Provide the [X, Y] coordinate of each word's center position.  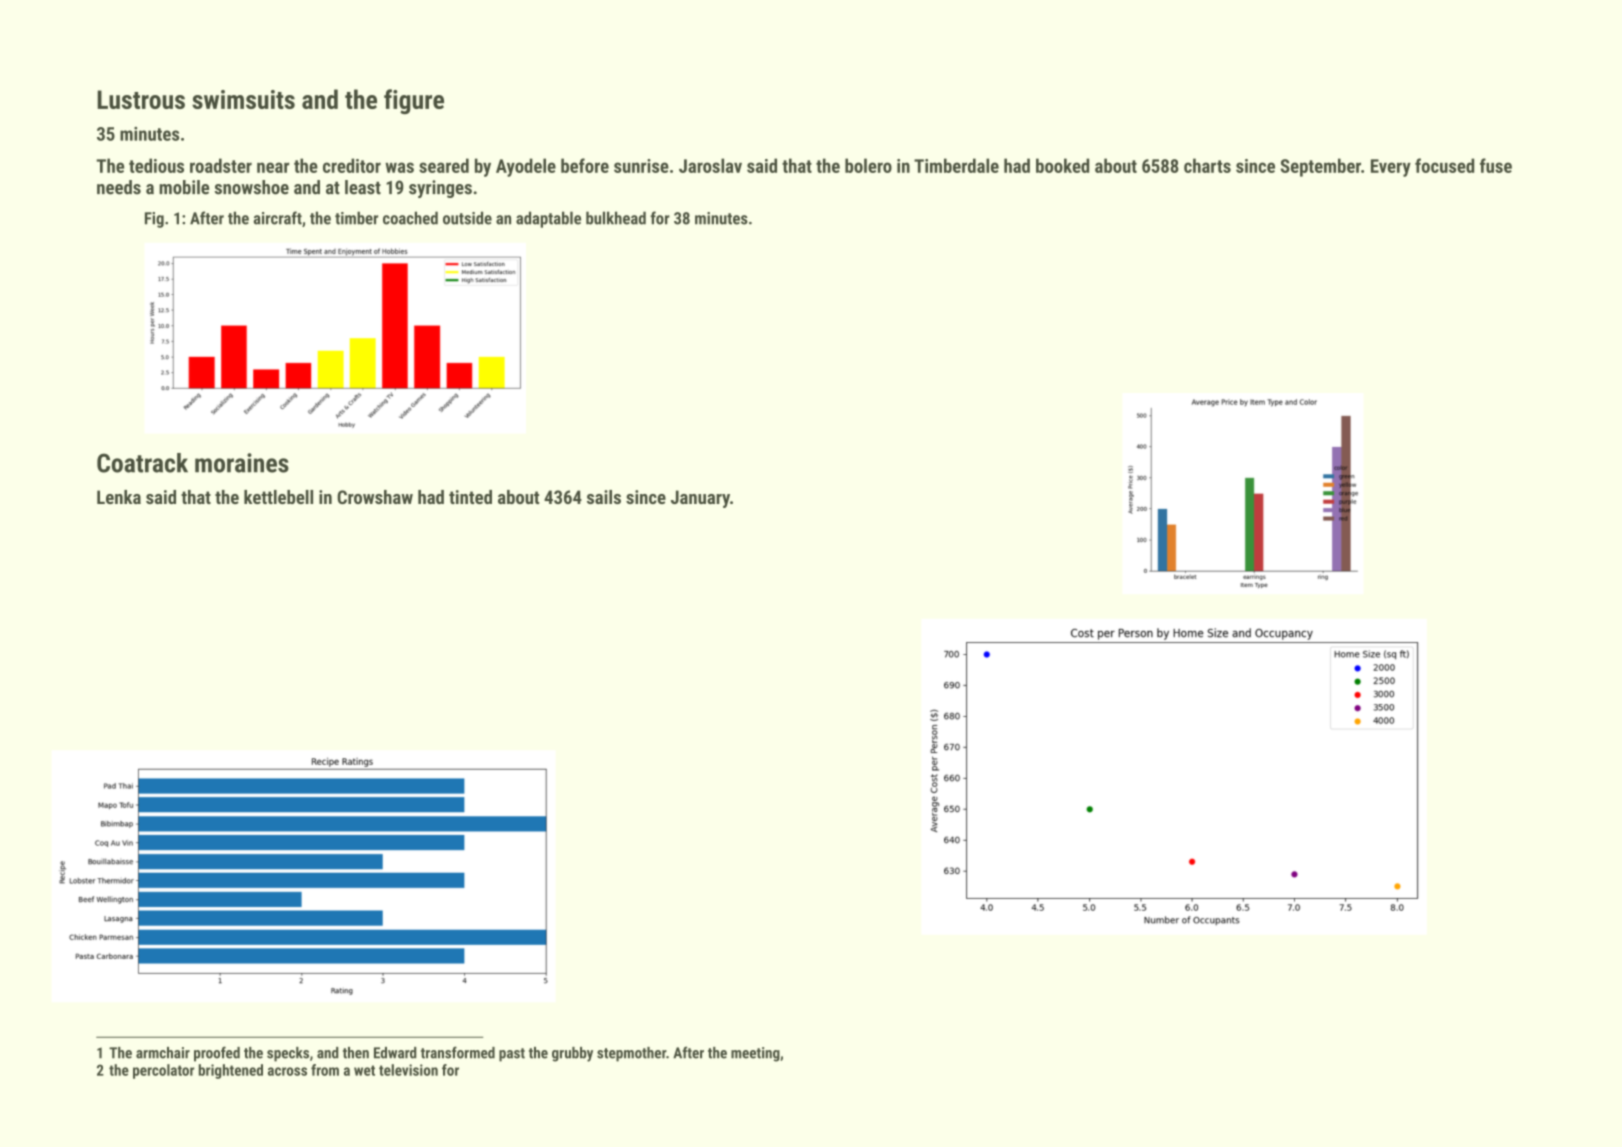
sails [604, 497]
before [585, 165]
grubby [572, 1054]
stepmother [631, 1054]
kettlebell [278, 497]
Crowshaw [375, 497]
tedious [156, 165]
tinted [470, 497]
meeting [755, 1054]
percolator [163, 1071]
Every [1391, 168]
